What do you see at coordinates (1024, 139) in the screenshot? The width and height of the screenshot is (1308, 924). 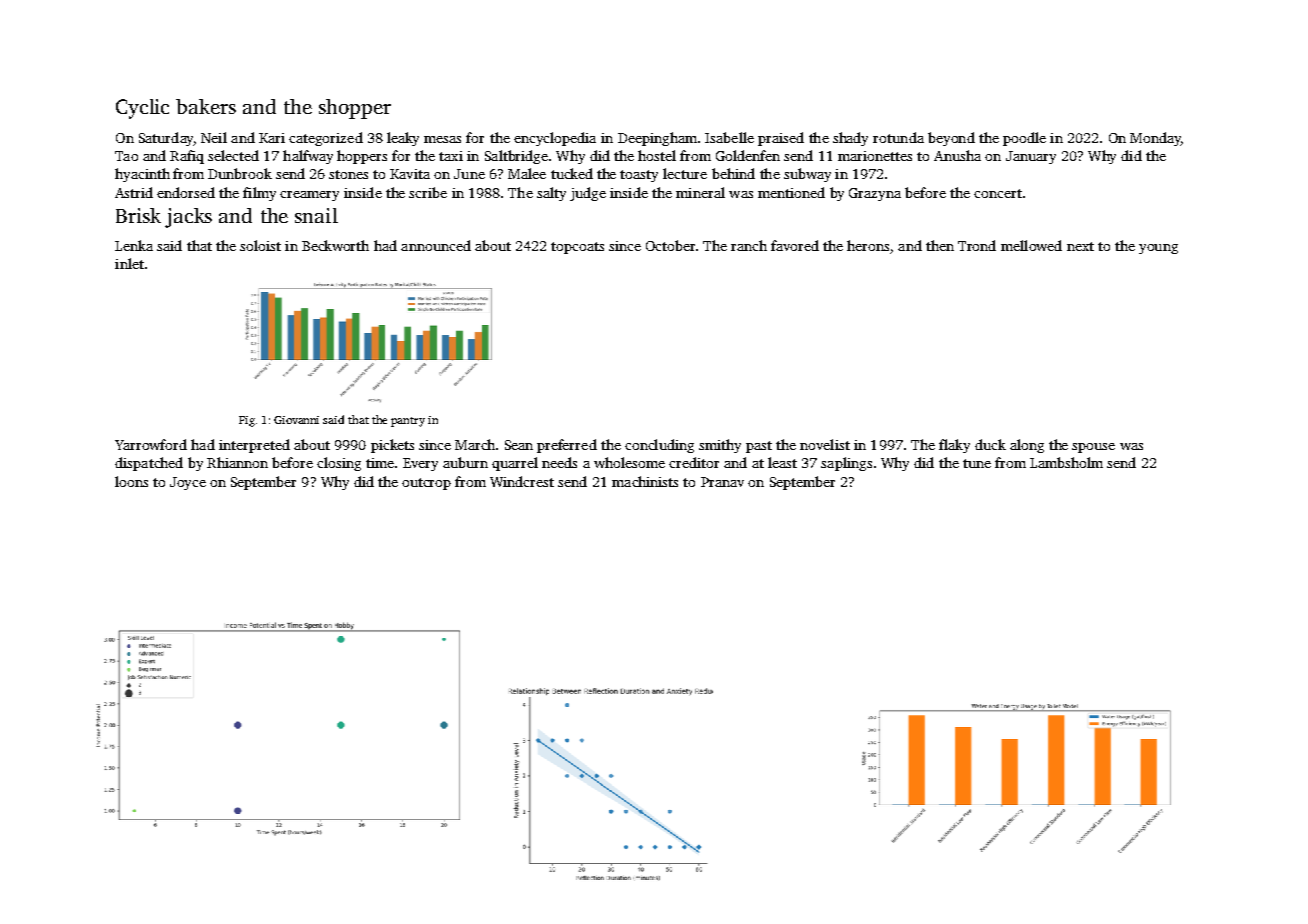 I see `poodle` at bounding box center [1024, 139].
